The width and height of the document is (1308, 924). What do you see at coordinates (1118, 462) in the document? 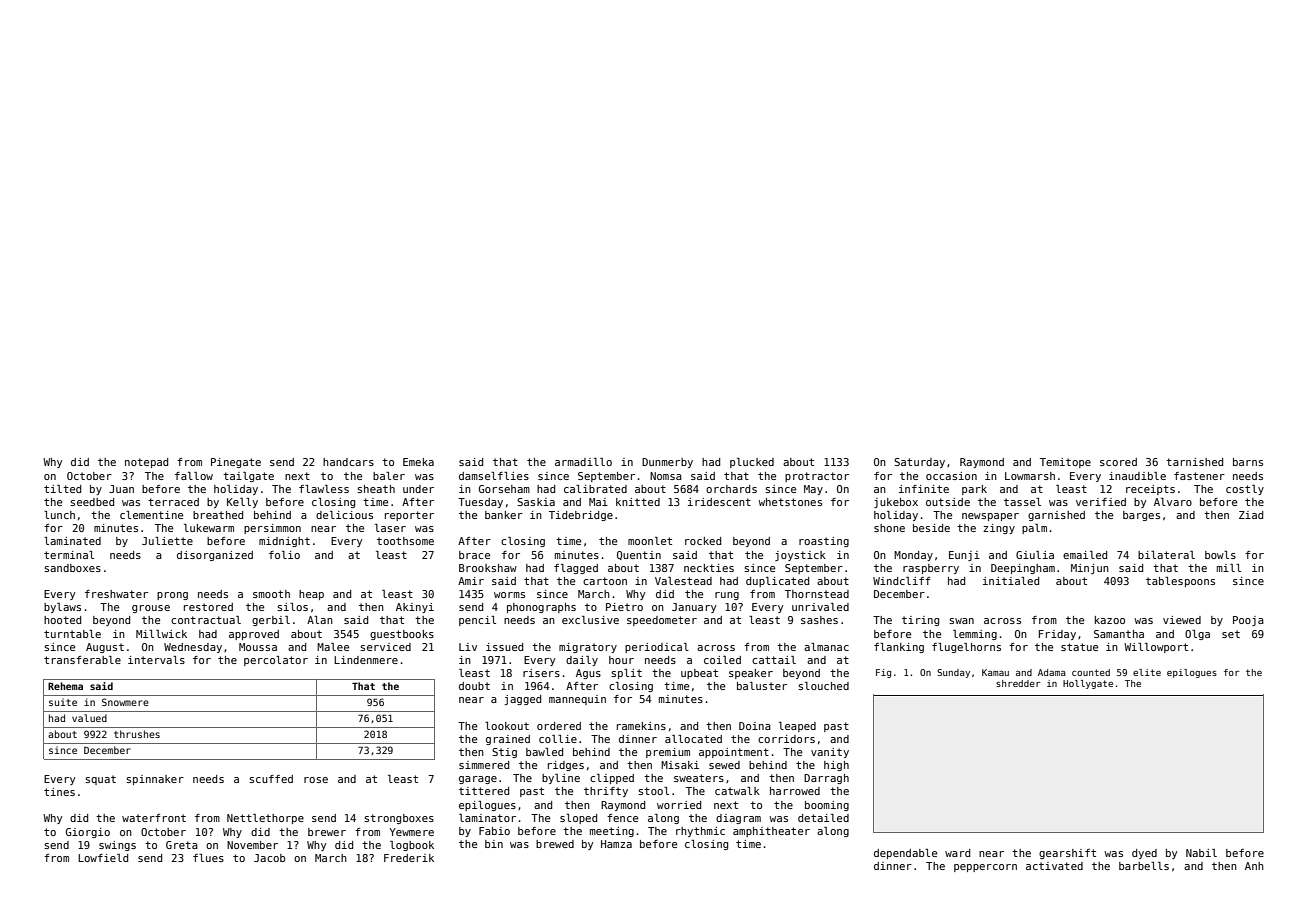
I see `scored` at bounding box center [1118, 462].
